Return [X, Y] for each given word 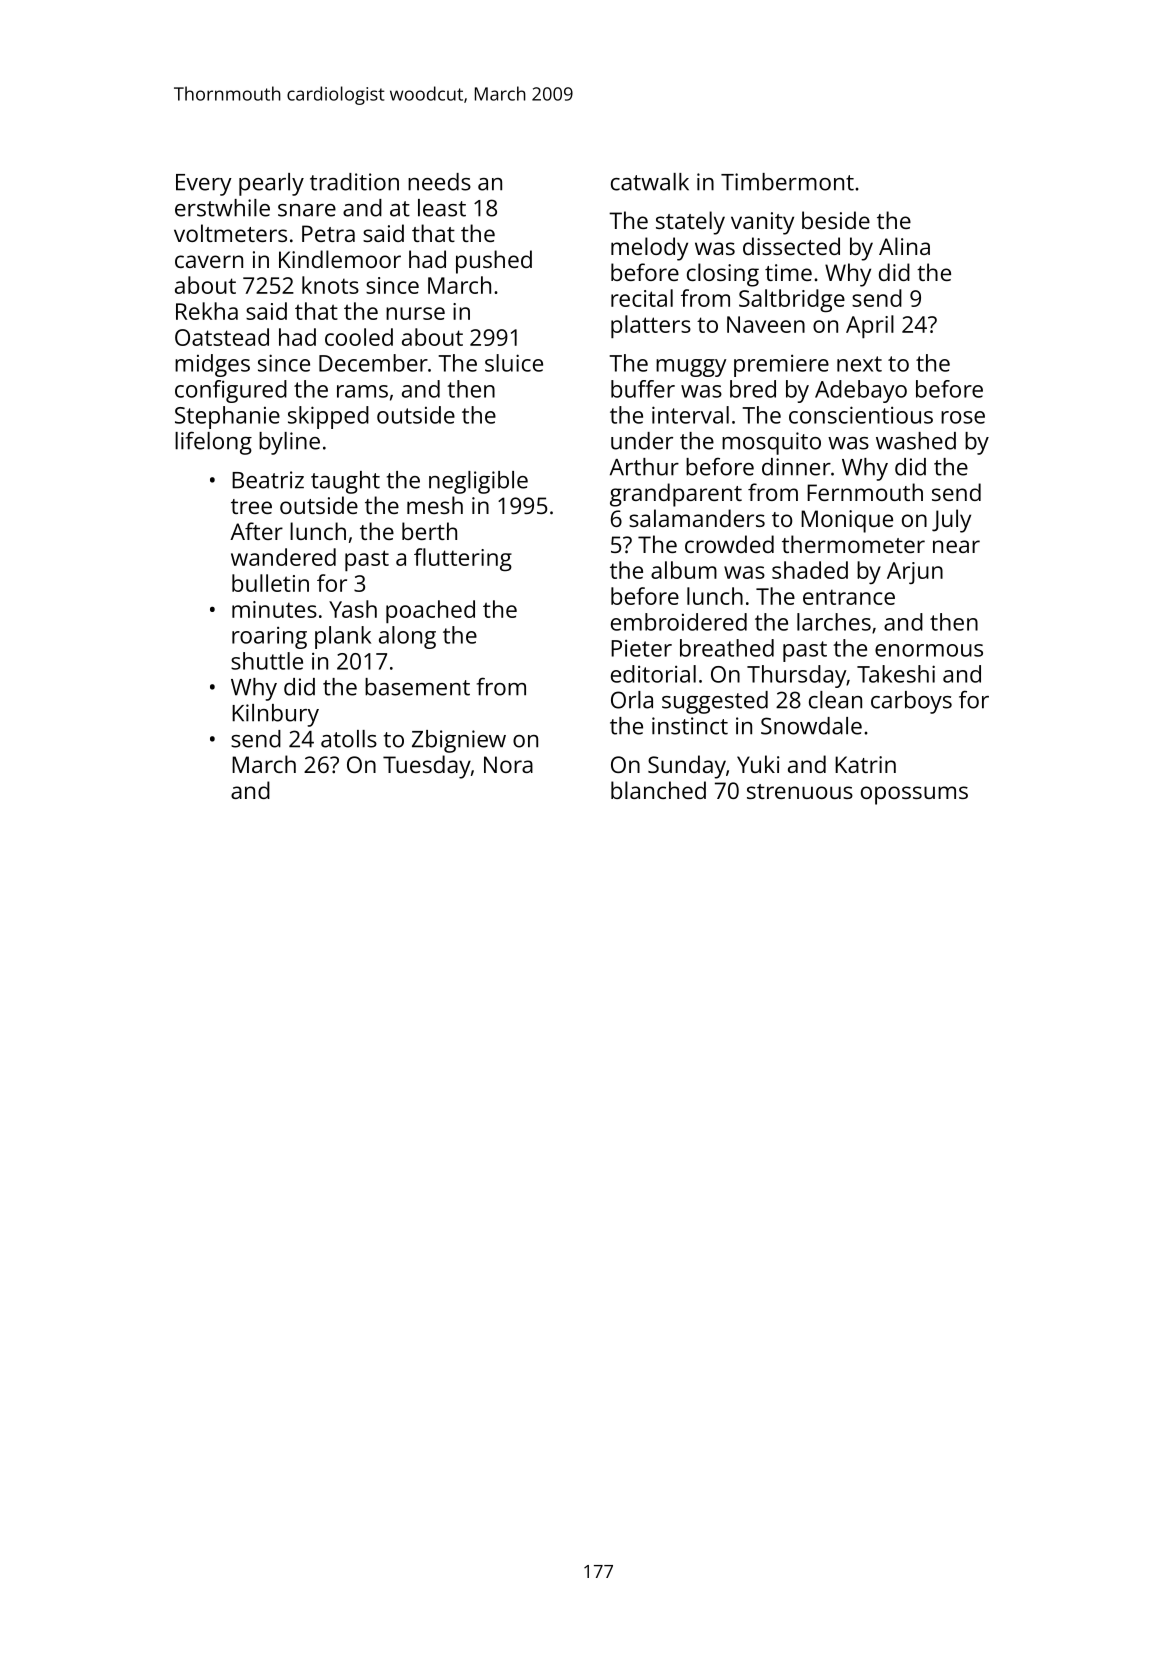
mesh [435, 505]
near [956, 546]
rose [963, 417]
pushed [494, 262]
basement [417, 687]
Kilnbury [275, 715]
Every [204, 185]
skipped [328, 417]
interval [690, 415]
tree [251, 506]
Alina [904, 246]
